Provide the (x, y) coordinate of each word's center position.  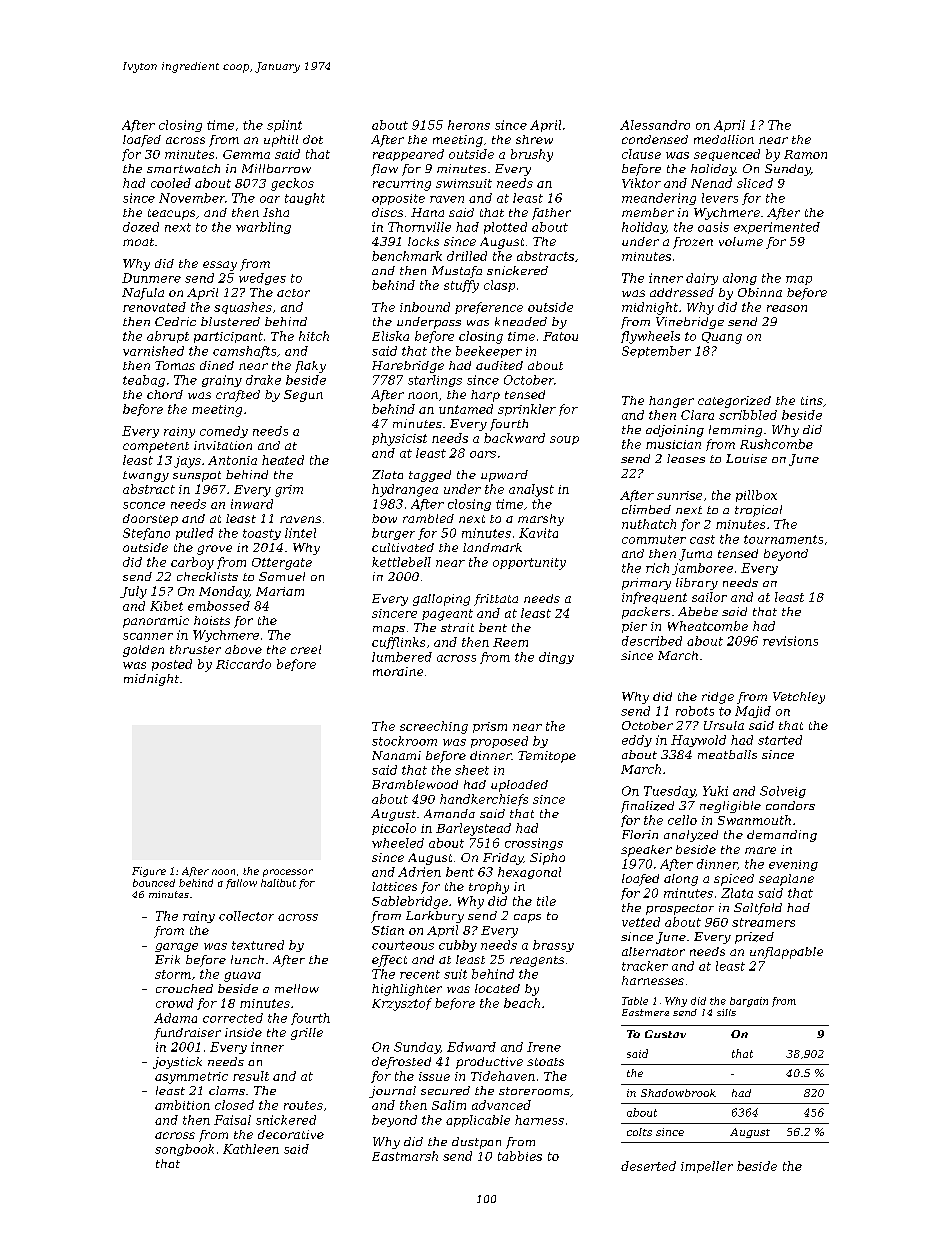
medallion (724, 139)
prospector (680, 909)
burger (393, 534)
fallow (241, 884)
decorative (291, 1134)
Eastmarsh (405, 1156)
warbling (263, 228)
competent (156, 447)
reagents (537, 961)
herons (469, 125)
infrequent (654, 598)
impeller (707, 1167)
